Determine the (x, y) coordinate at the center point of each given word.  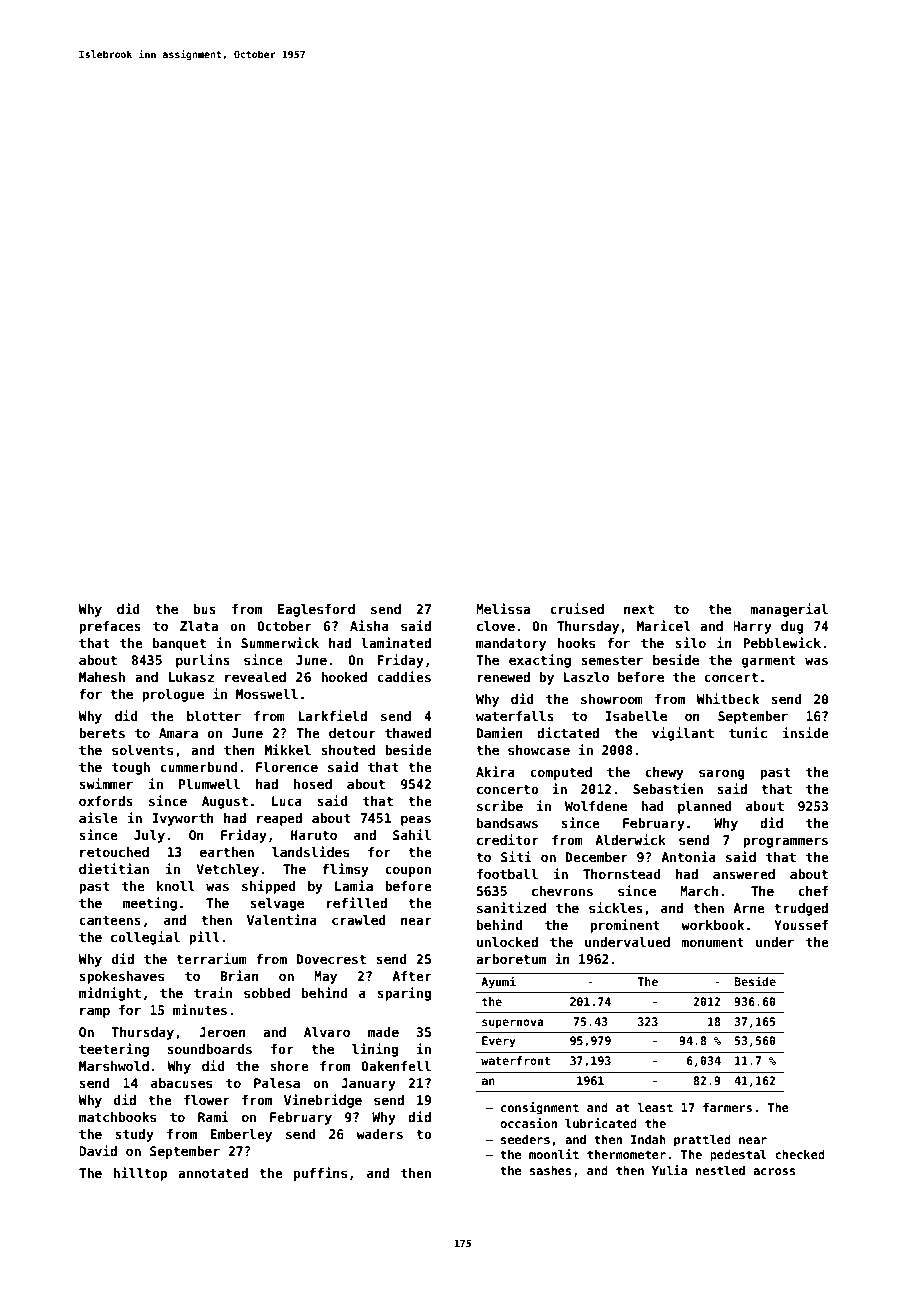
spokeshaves (121, 977)
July (149, 836)
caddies (404, 676)
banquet (179, 644)
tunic (748, 732)
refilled (357, 902)
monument (712, 942)
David (98, 1150)
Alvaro (327, 1032)
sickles (616, 907)
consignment (540, 1108)
